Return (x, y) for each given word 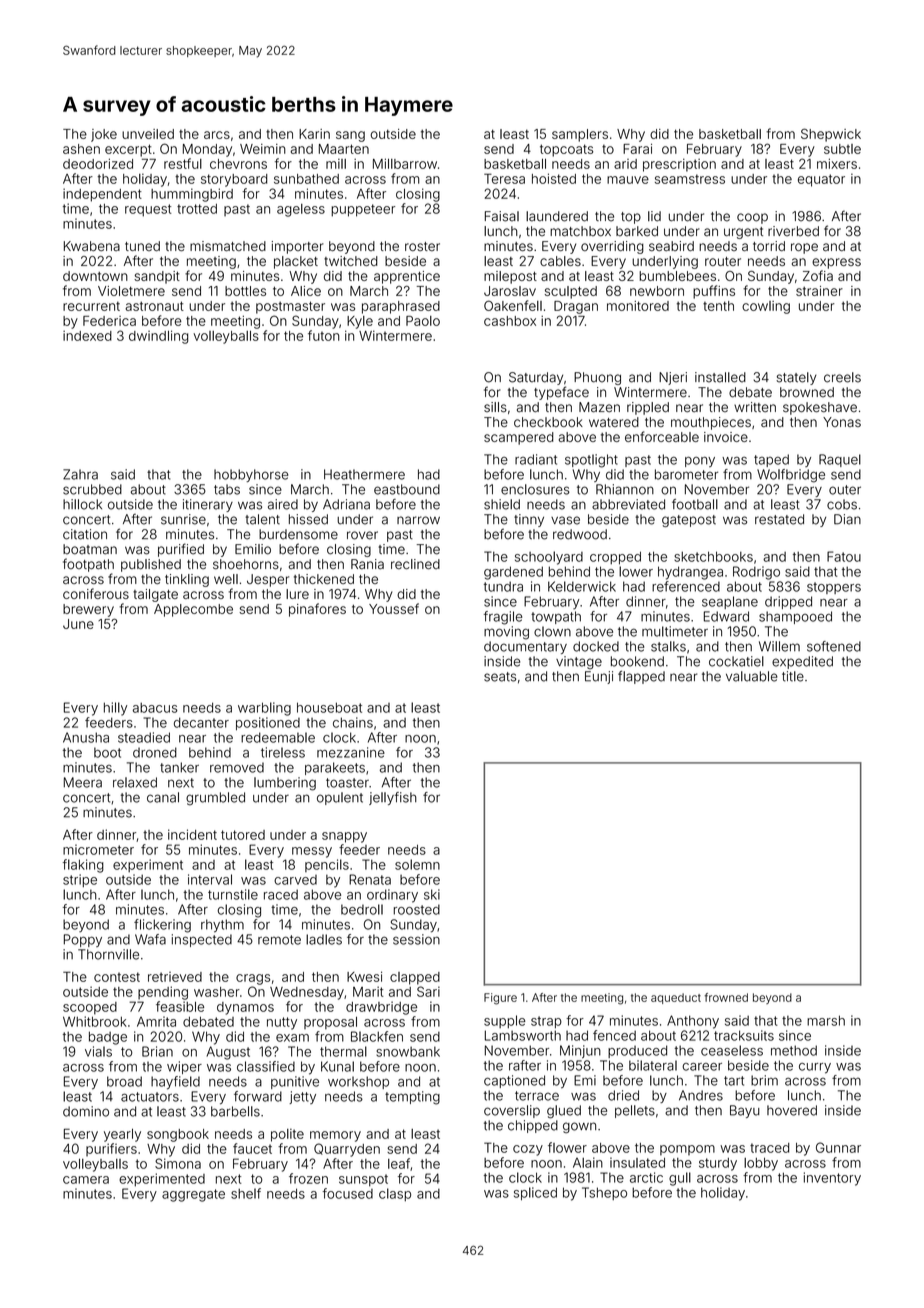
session (416, 939)
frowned (726, 997)
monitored (638, 306)
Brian (157, 1051)
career (702, 1067)
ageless (301, 210)
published (151, 565)
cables (560, 261)
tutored (243, 835)
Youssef (394, 608)
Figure (500, 999)
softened (834, 646)
